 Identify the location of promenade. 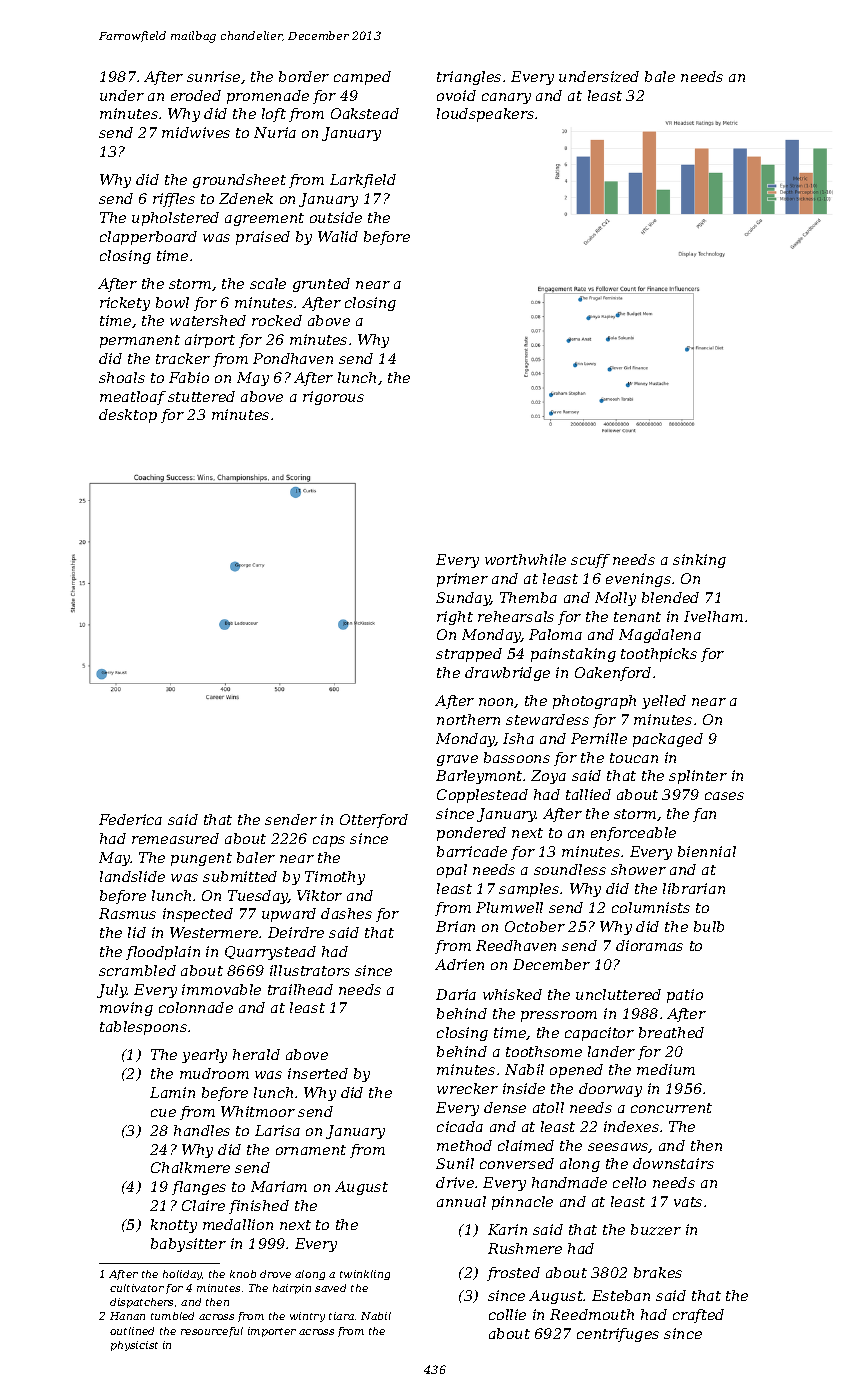
(268, 97).
